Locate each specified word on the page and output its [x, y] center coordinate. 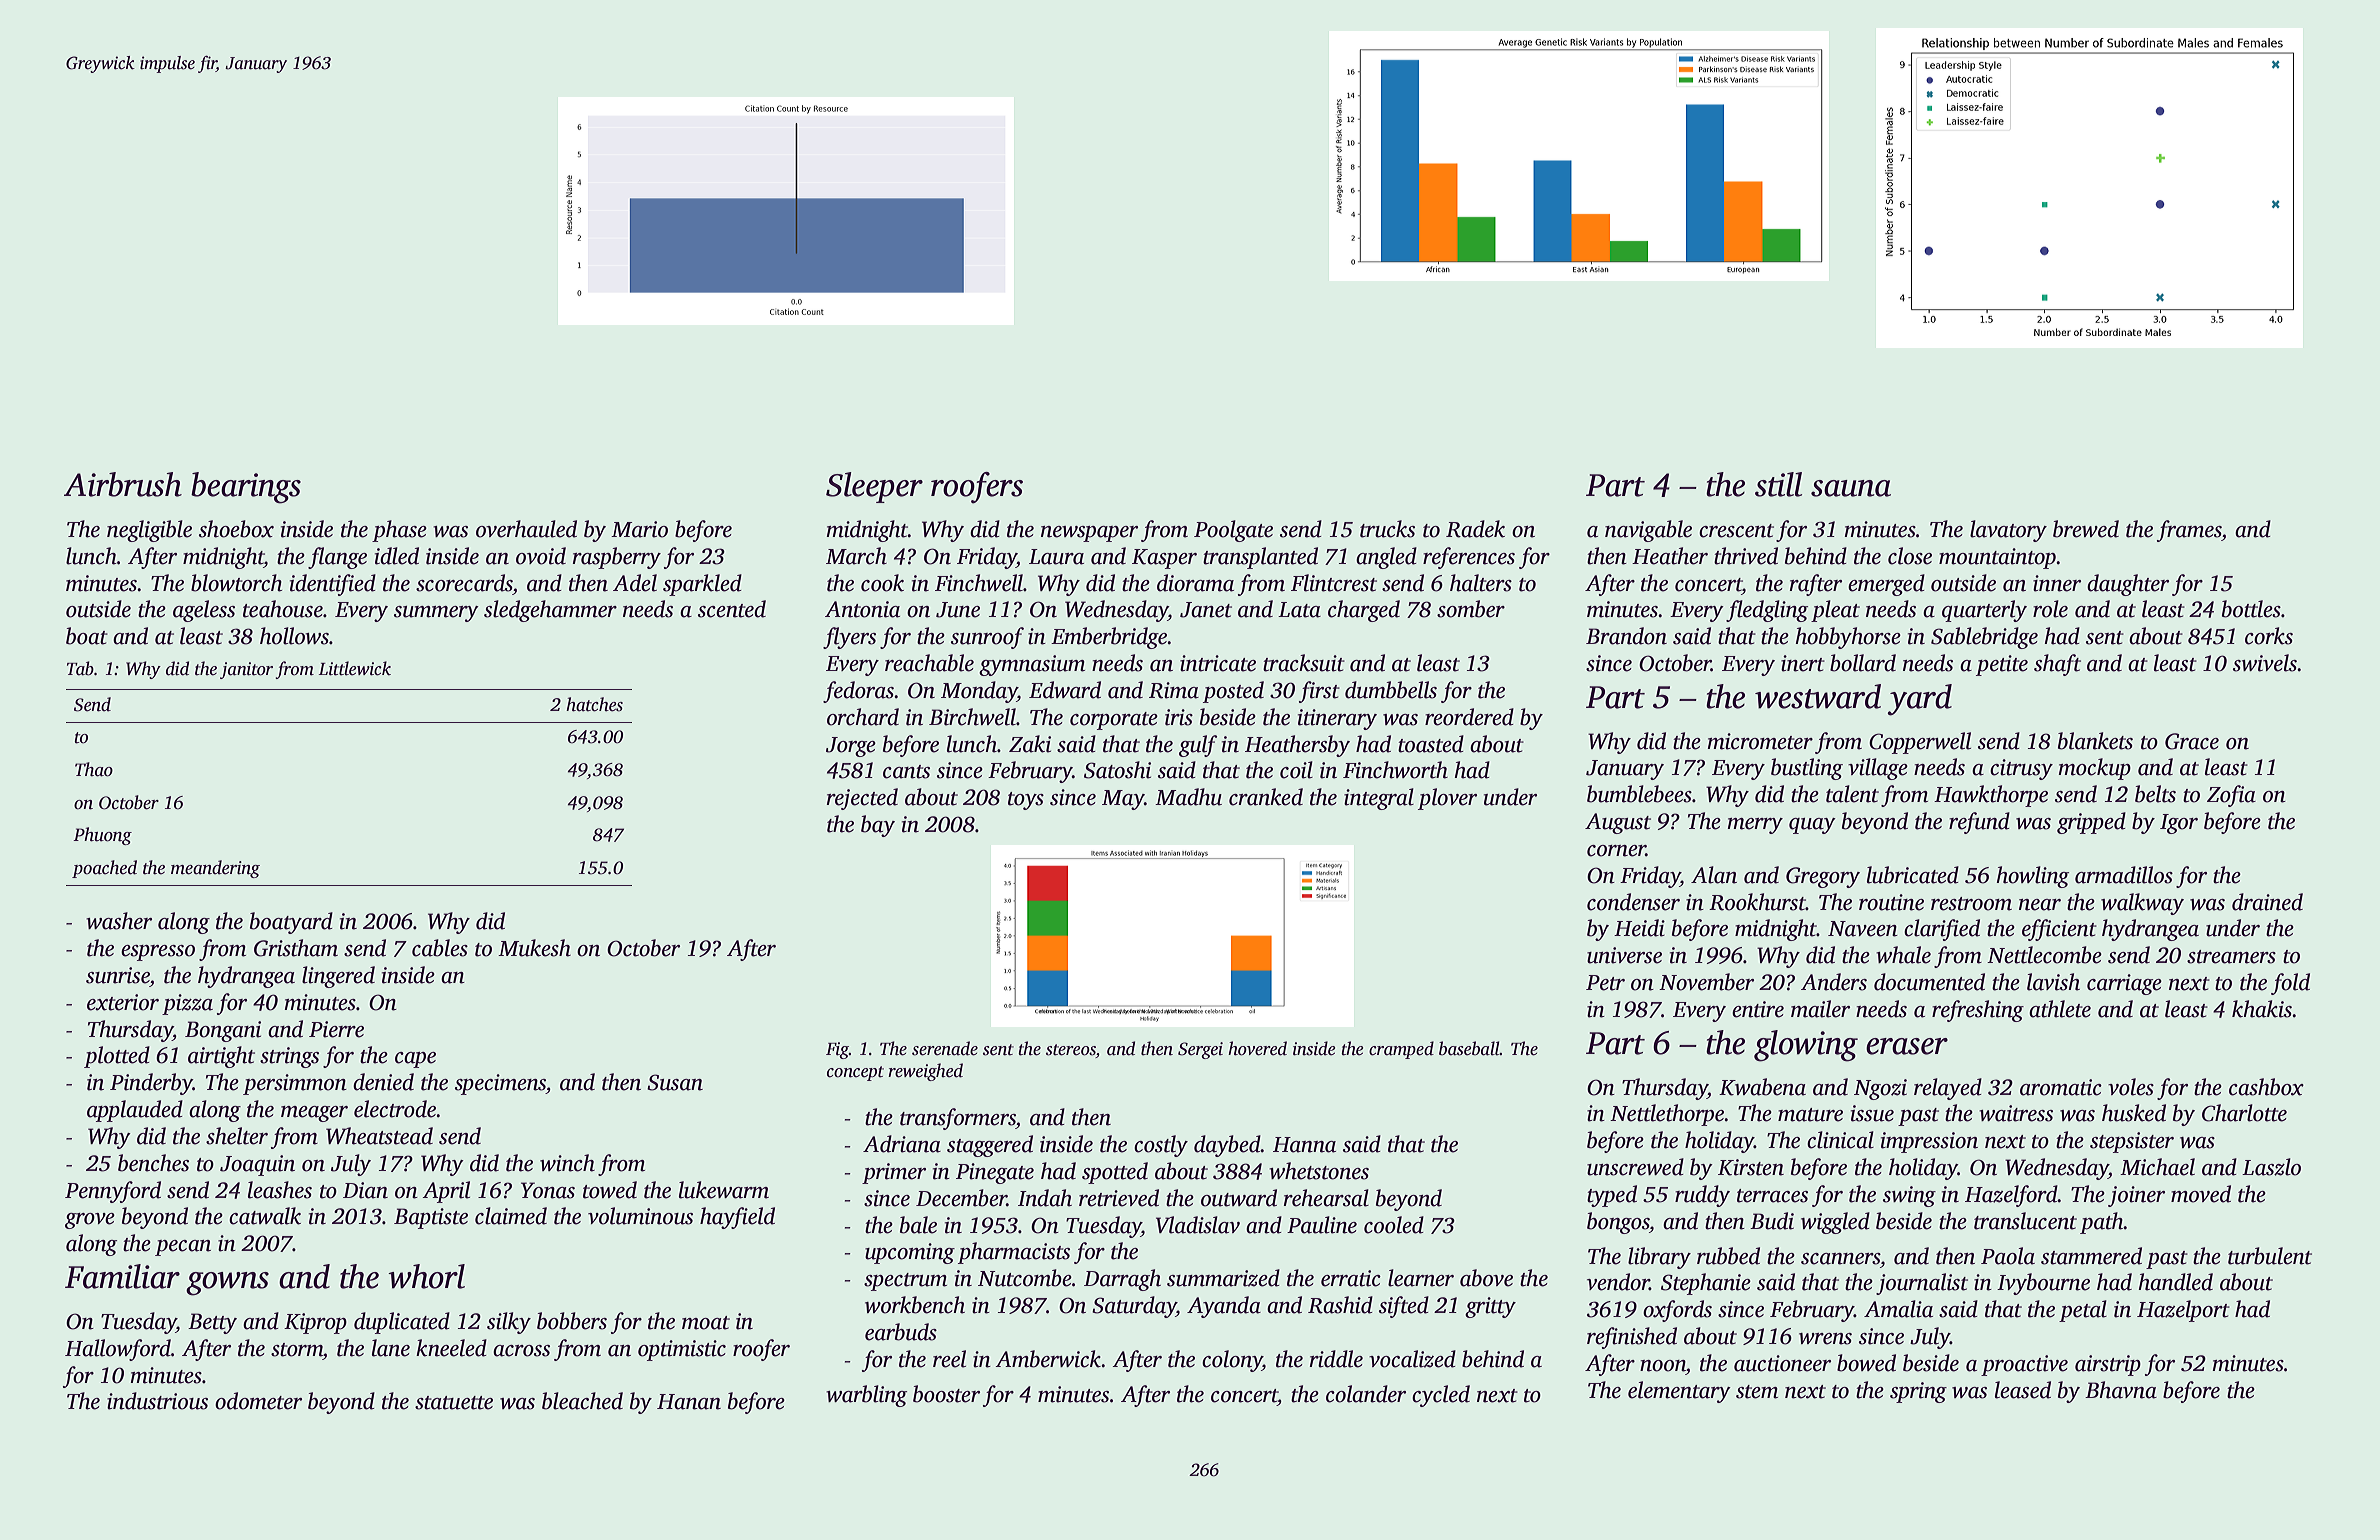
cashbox [2266, 1087]
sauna [1851, 488]
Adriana [902, 1144]
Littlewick [354, 668]
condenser [1633, 902]
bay [878, 826]
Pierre [336, 1029]
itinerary [1337, 719]
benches [153, 1163]
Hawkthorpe [1991, 796]
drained [2267, 902]
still [1778, 484]
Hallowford [118, 1350]
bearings [246, 488]
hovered [1257, 1048]
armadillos [2124, 875]
